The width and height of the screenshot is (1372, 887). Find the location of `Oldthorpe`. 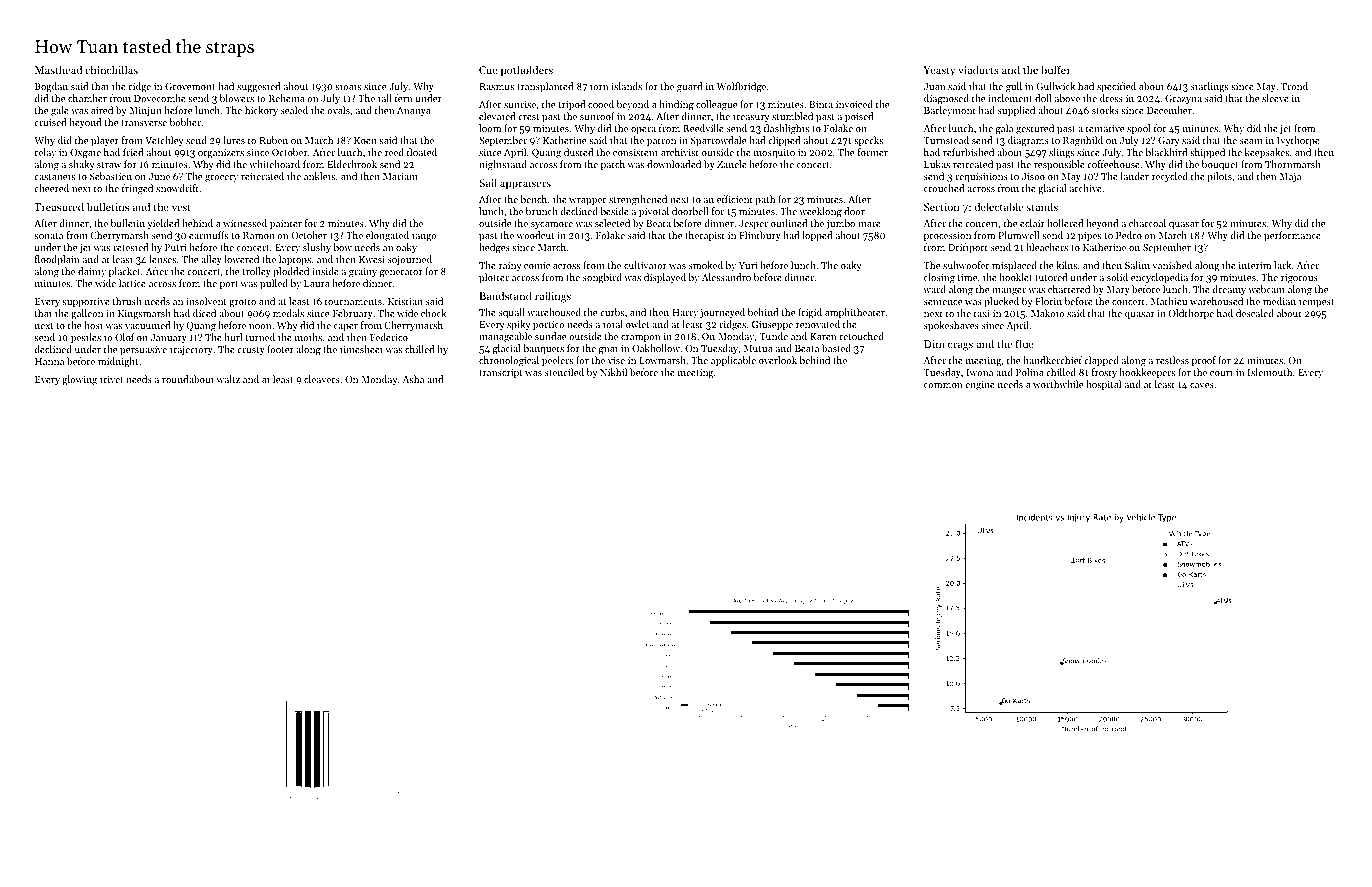

Oldthorpe is located at coordinates (1191, 314).
